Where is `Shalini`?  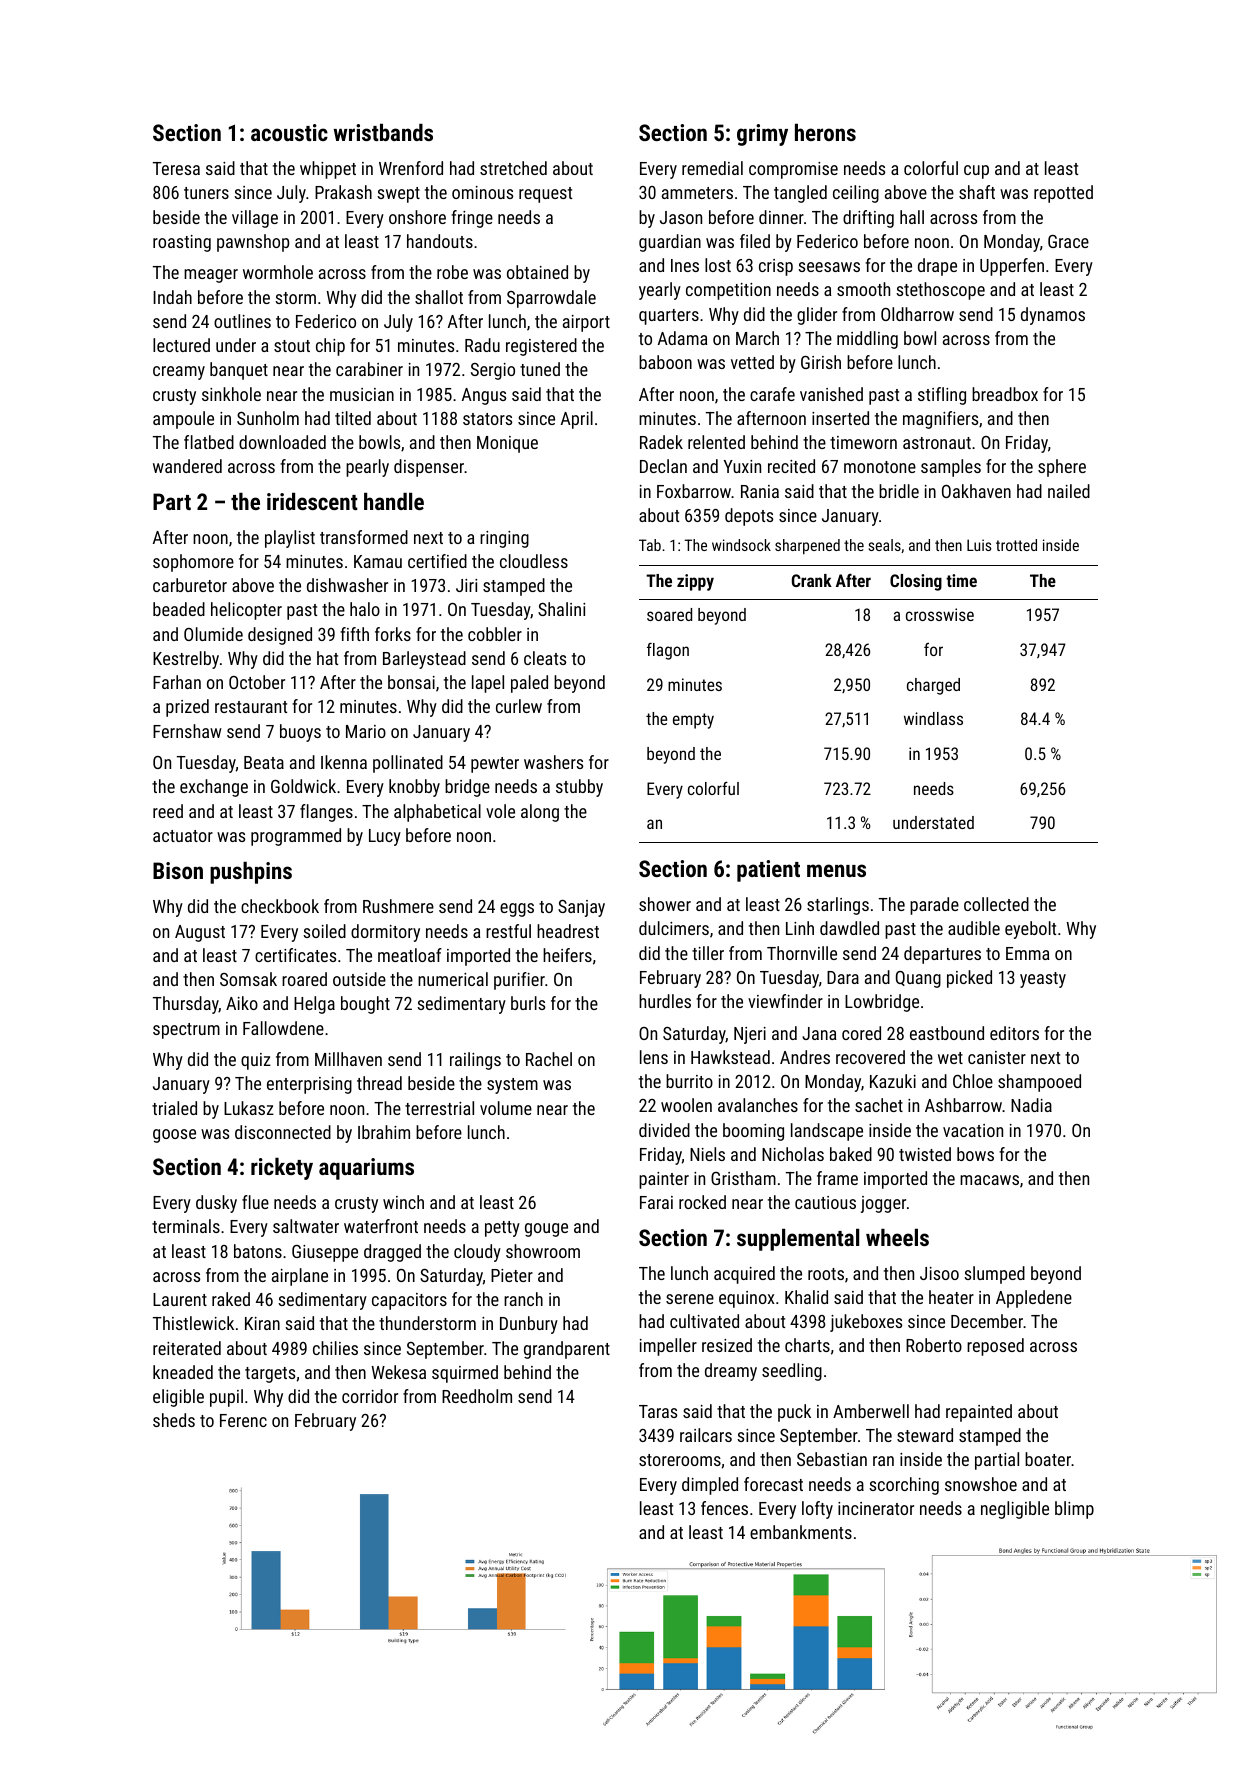 Shalini is located at coordinates (561, 609).
